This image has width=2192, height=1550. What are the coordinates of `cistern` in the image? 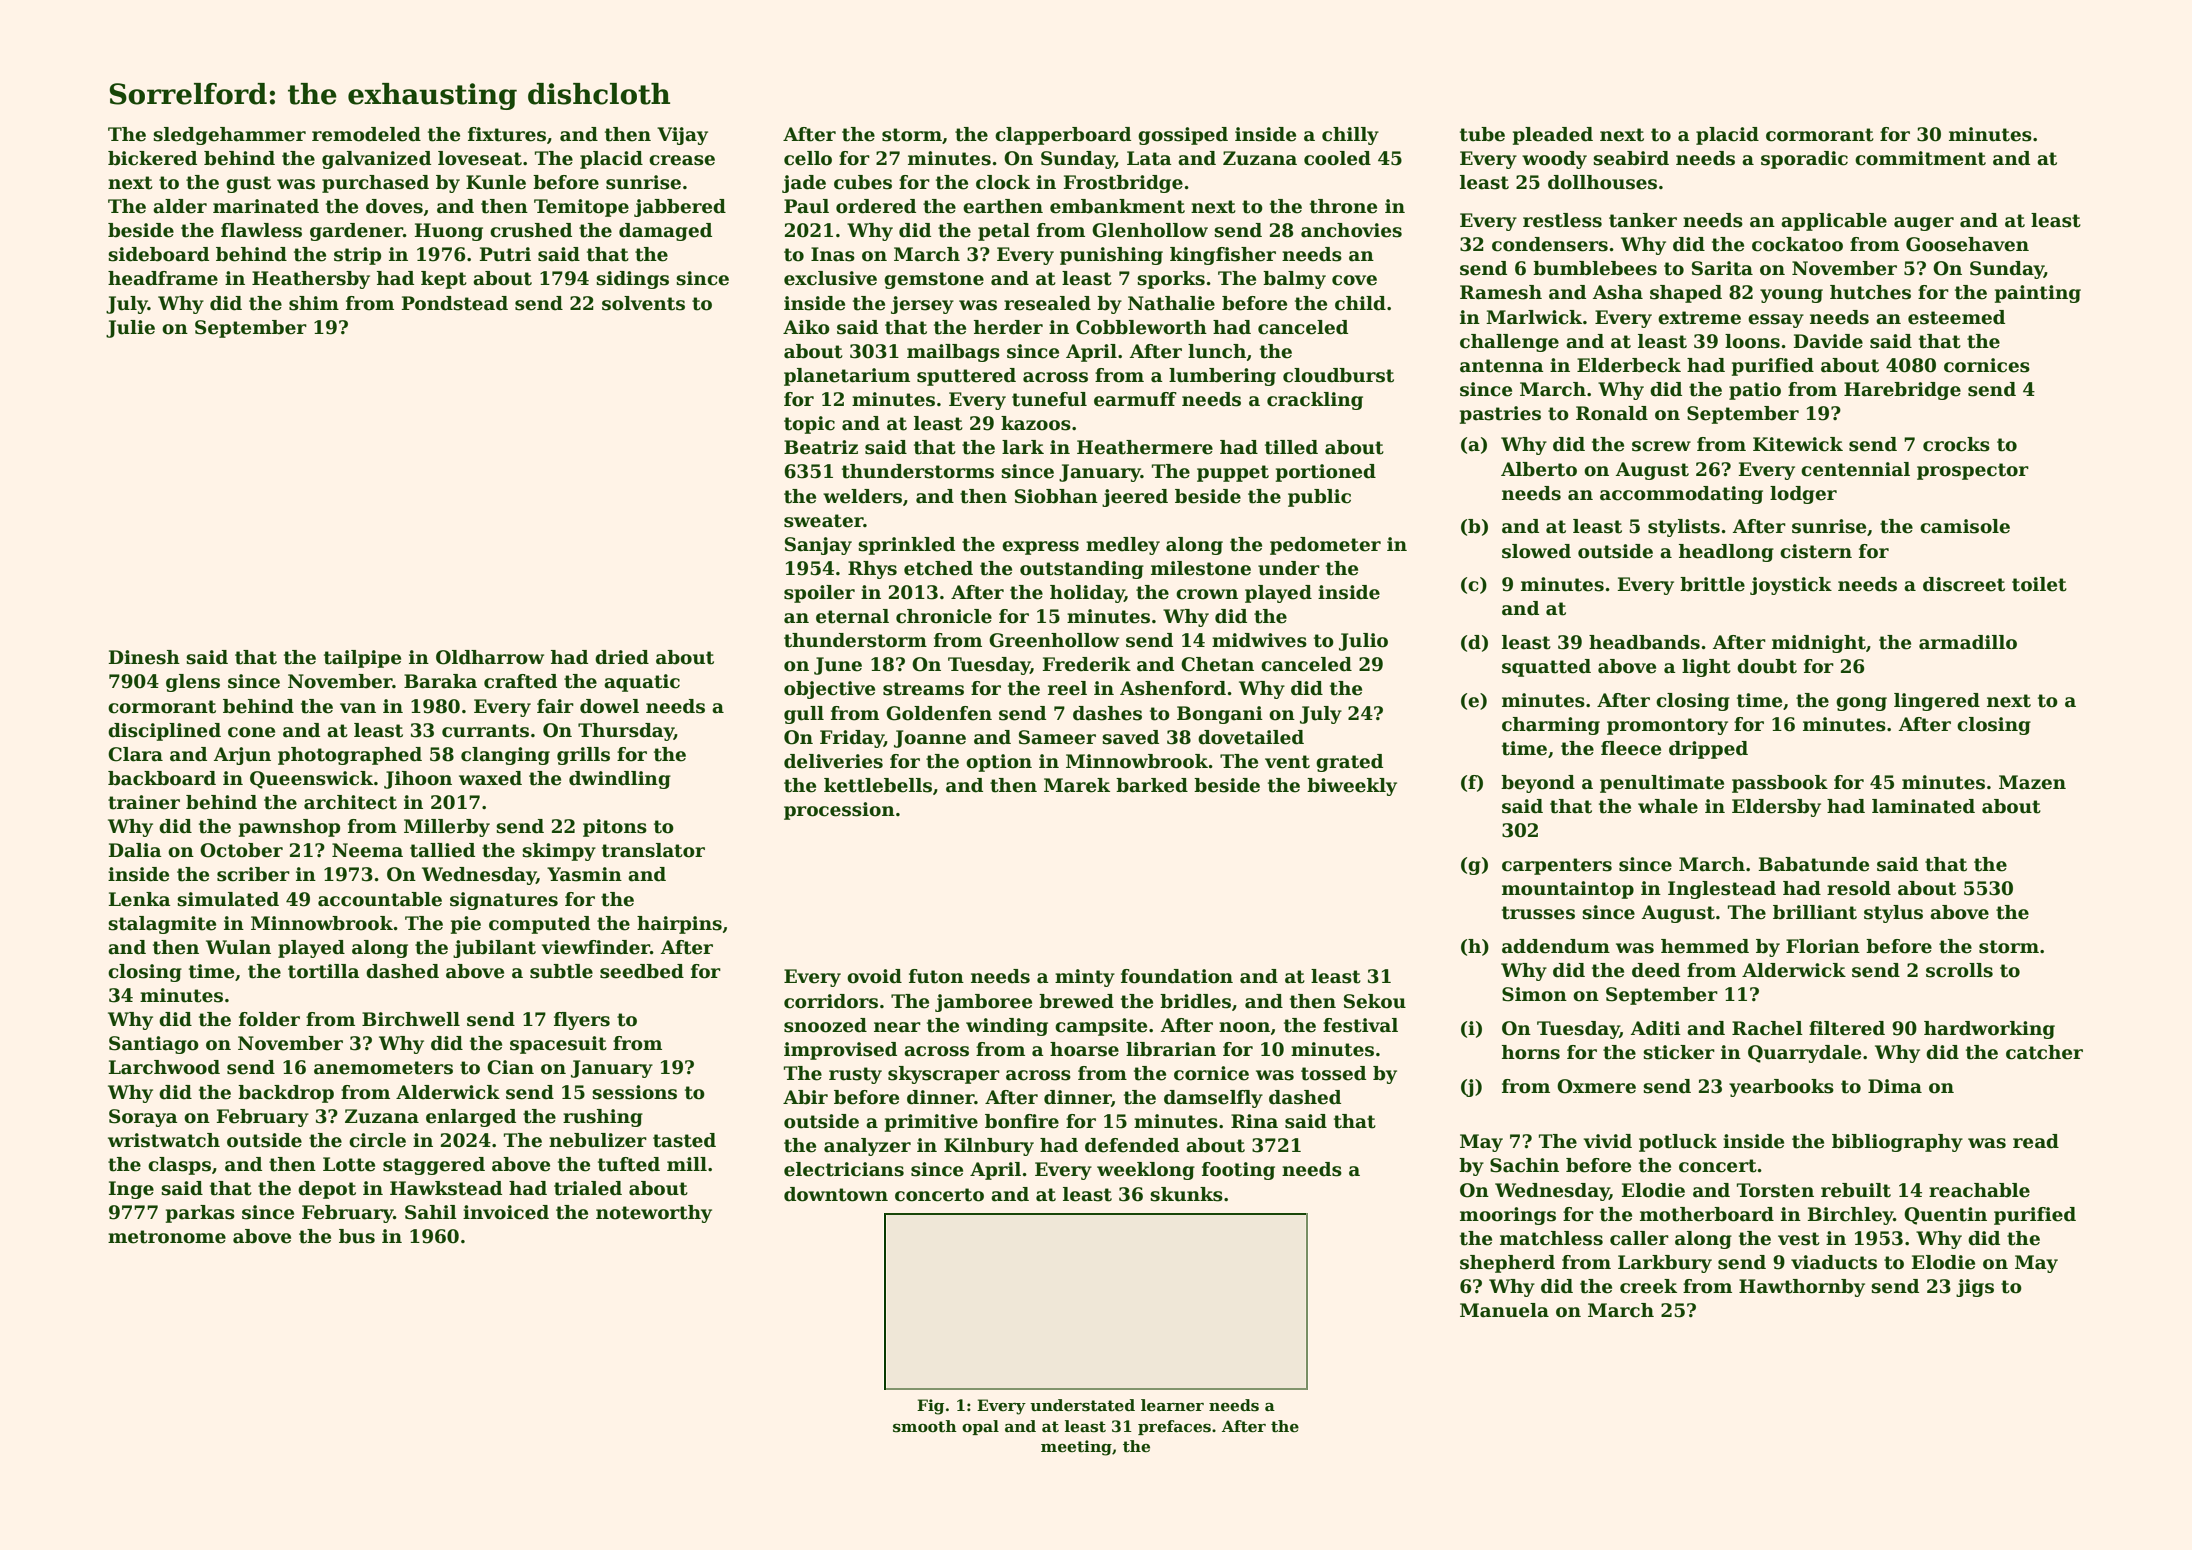 It's located at (1816, 551).
